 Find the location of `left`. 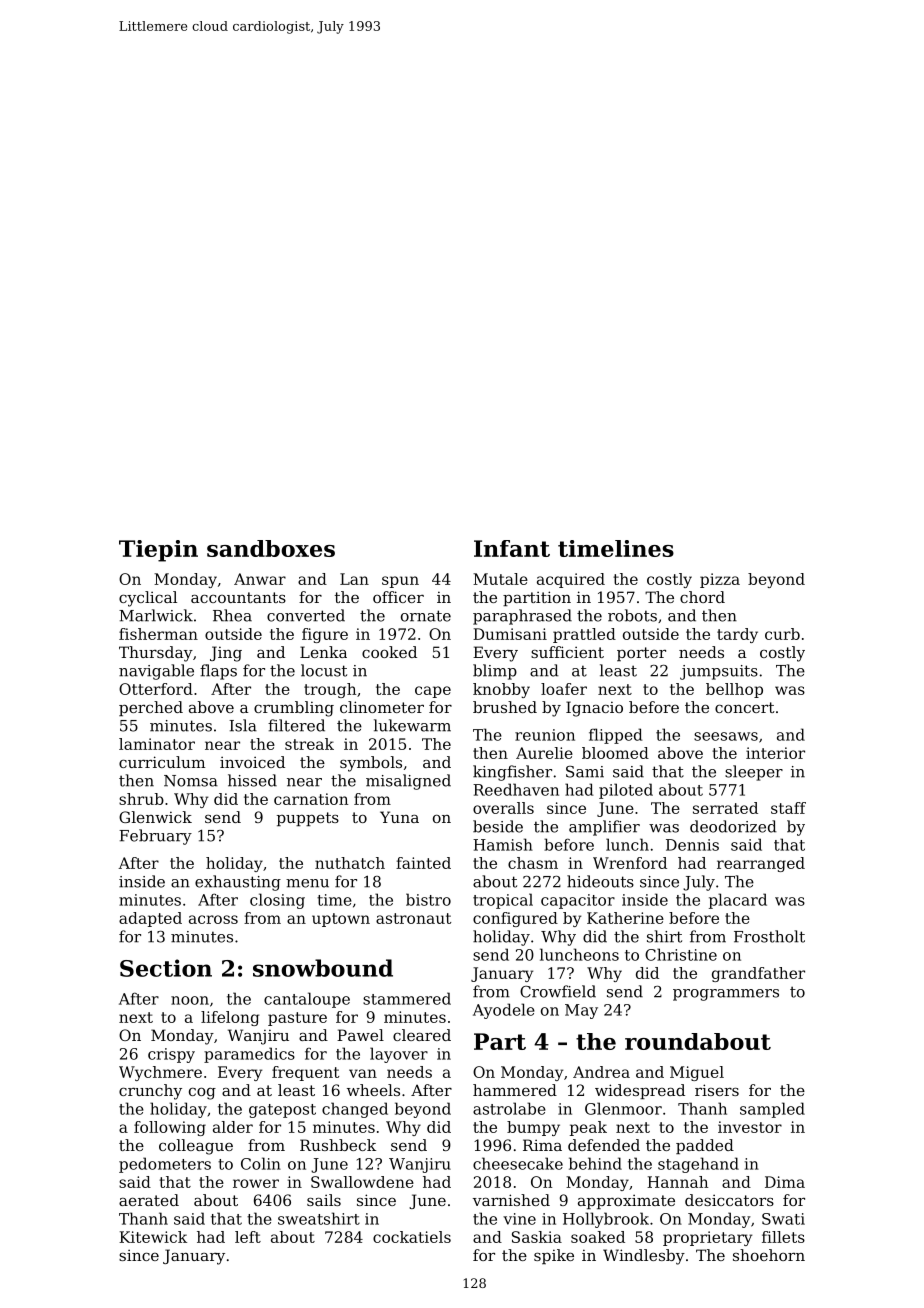

left is located at coordinates (248, 1237).
